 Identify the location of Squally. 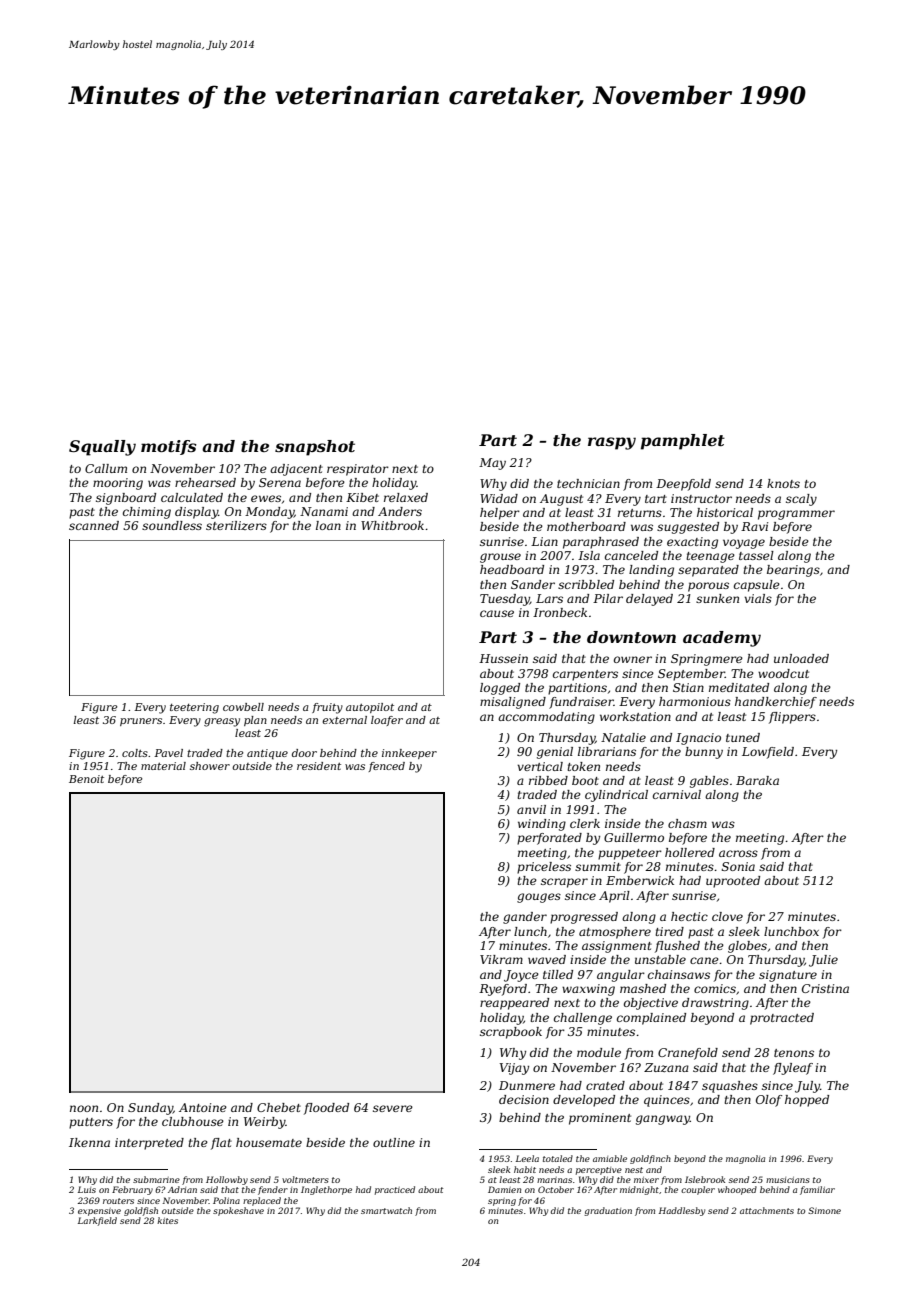
(102, 448).
